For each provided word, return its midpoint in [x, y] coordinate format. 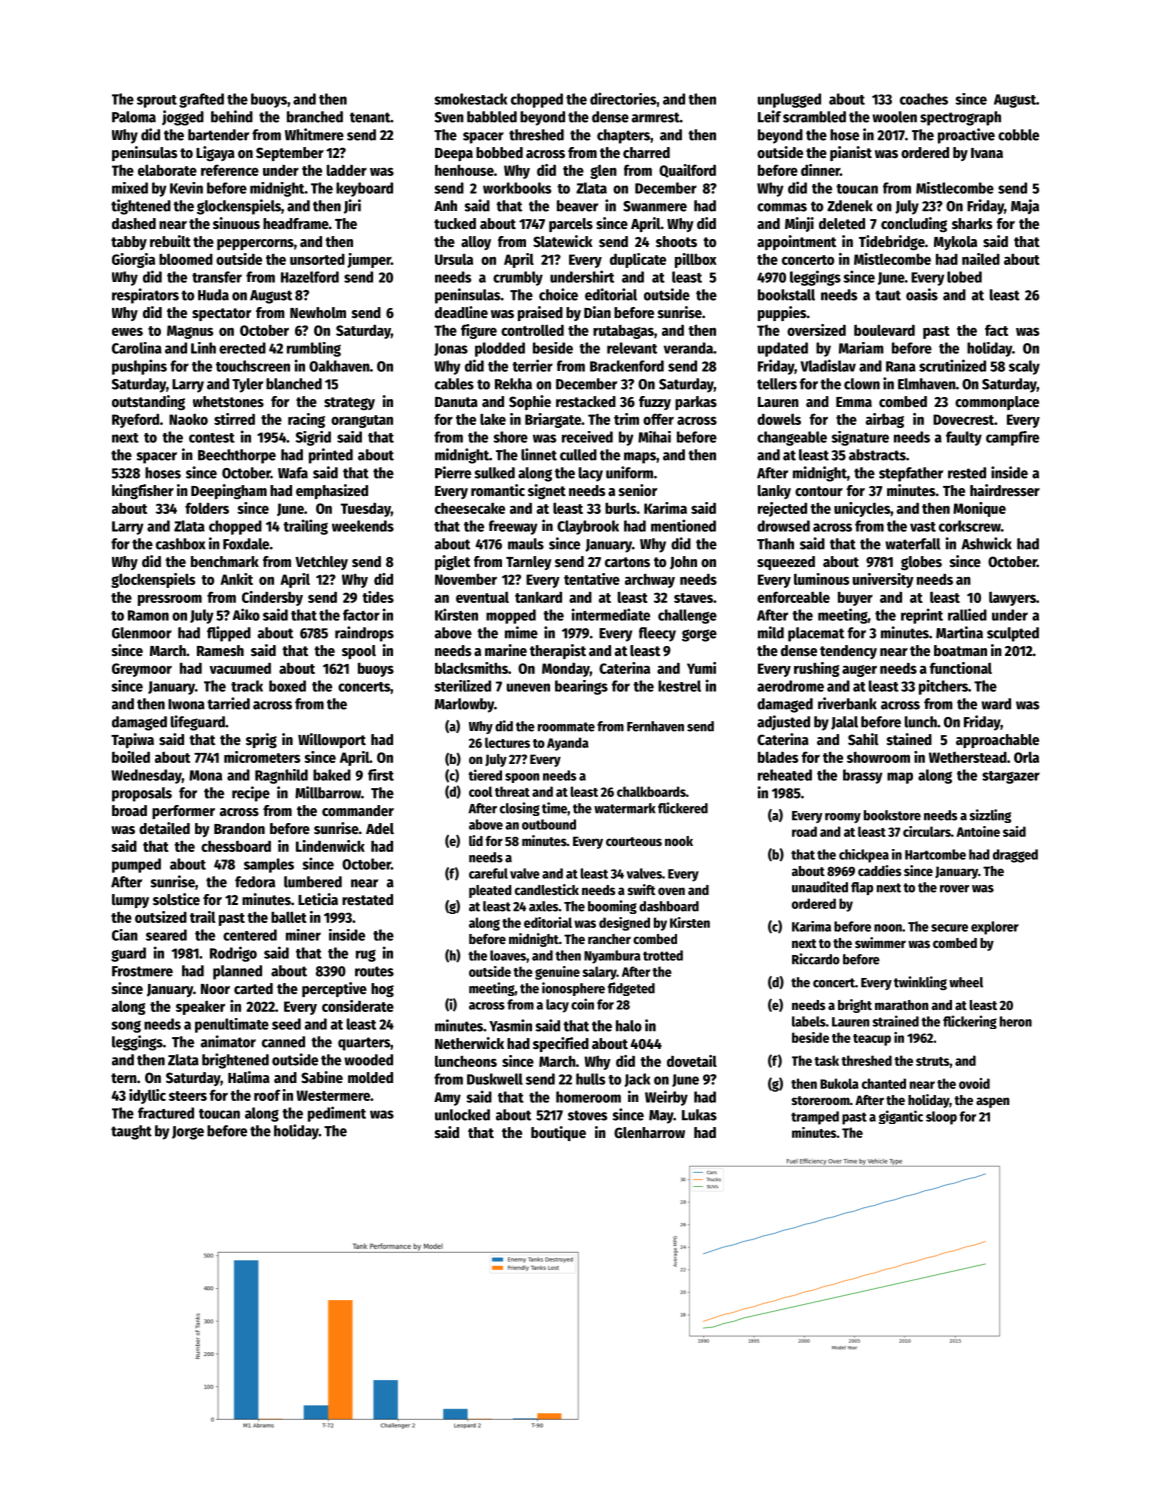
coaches [924, 99]
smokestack [470, 99]
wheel [966, 982]
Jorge [188, 1133]
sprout [157, 101]
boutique [558, 1133]
